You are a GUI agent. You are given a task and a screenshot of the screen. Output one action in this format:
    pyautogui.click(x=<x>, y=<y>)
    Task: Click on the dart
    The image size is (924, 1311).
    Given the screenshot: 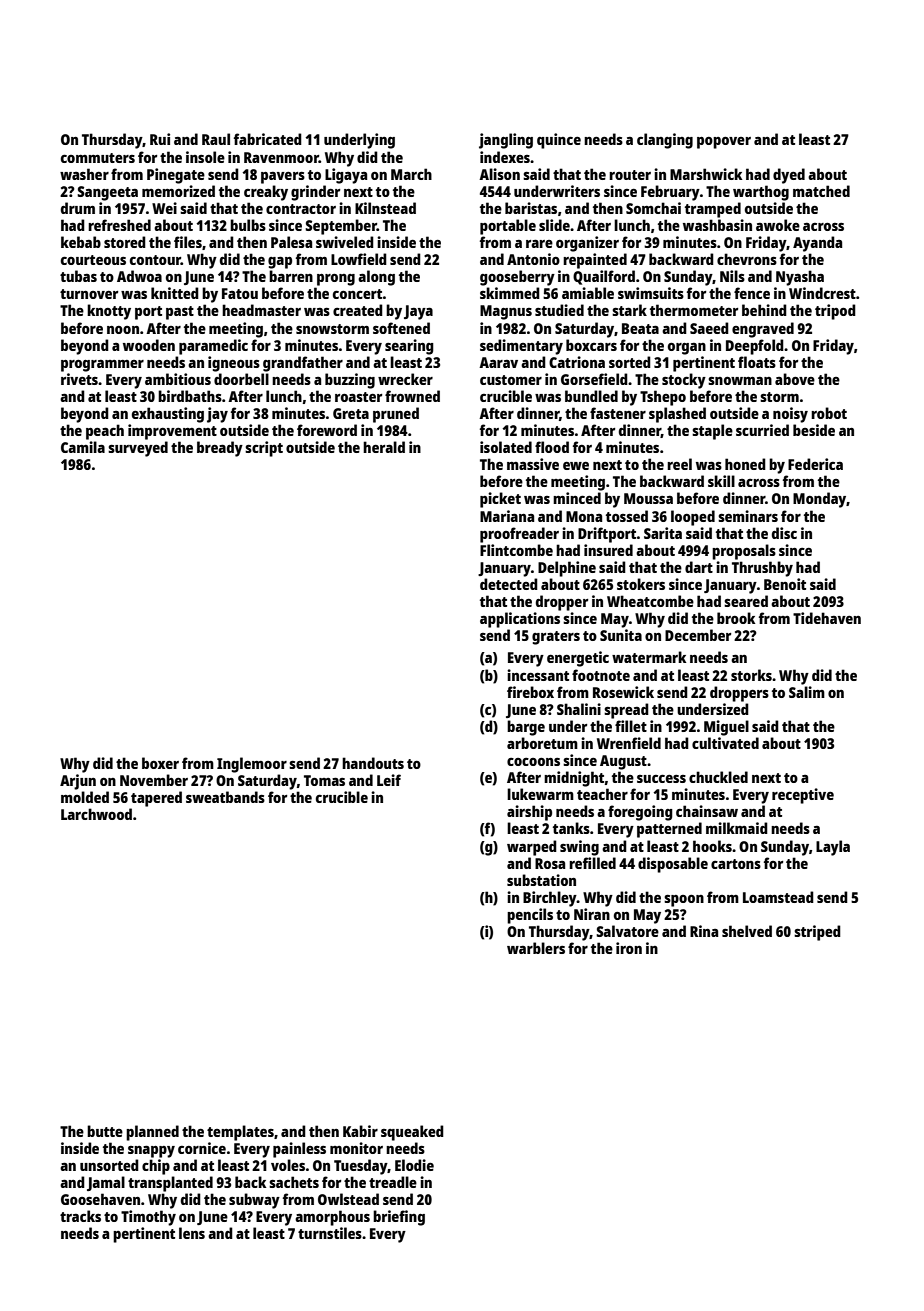 What is the action you would take?
    pyautogui.click(x=699, y=567)
